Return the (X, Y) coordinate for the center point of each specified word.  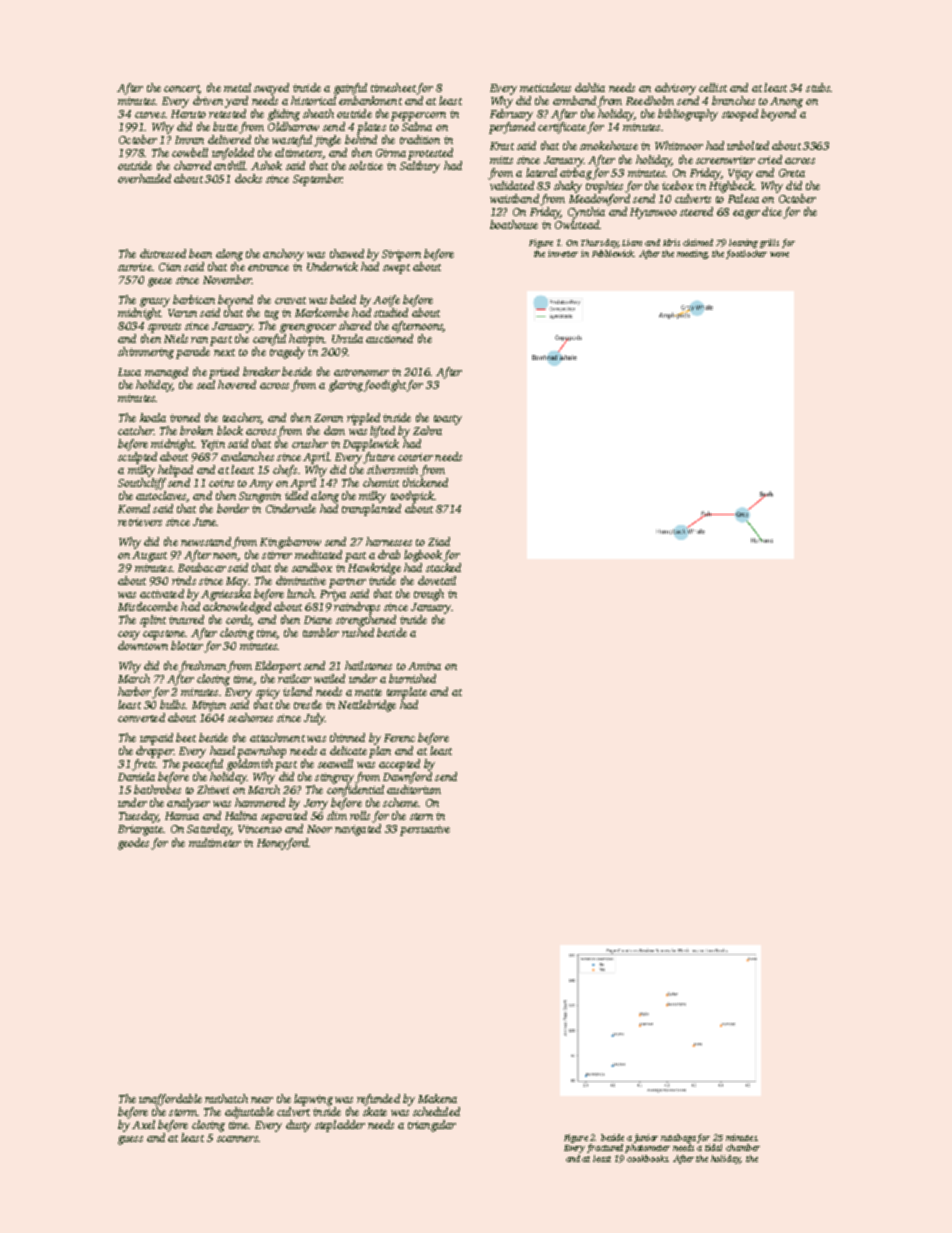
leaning (743, 243)
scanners (237, 1139)
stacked (443, 567)
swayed (271, 89)
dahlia (590, 87)
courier (415, 457)
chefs (285, 471)
